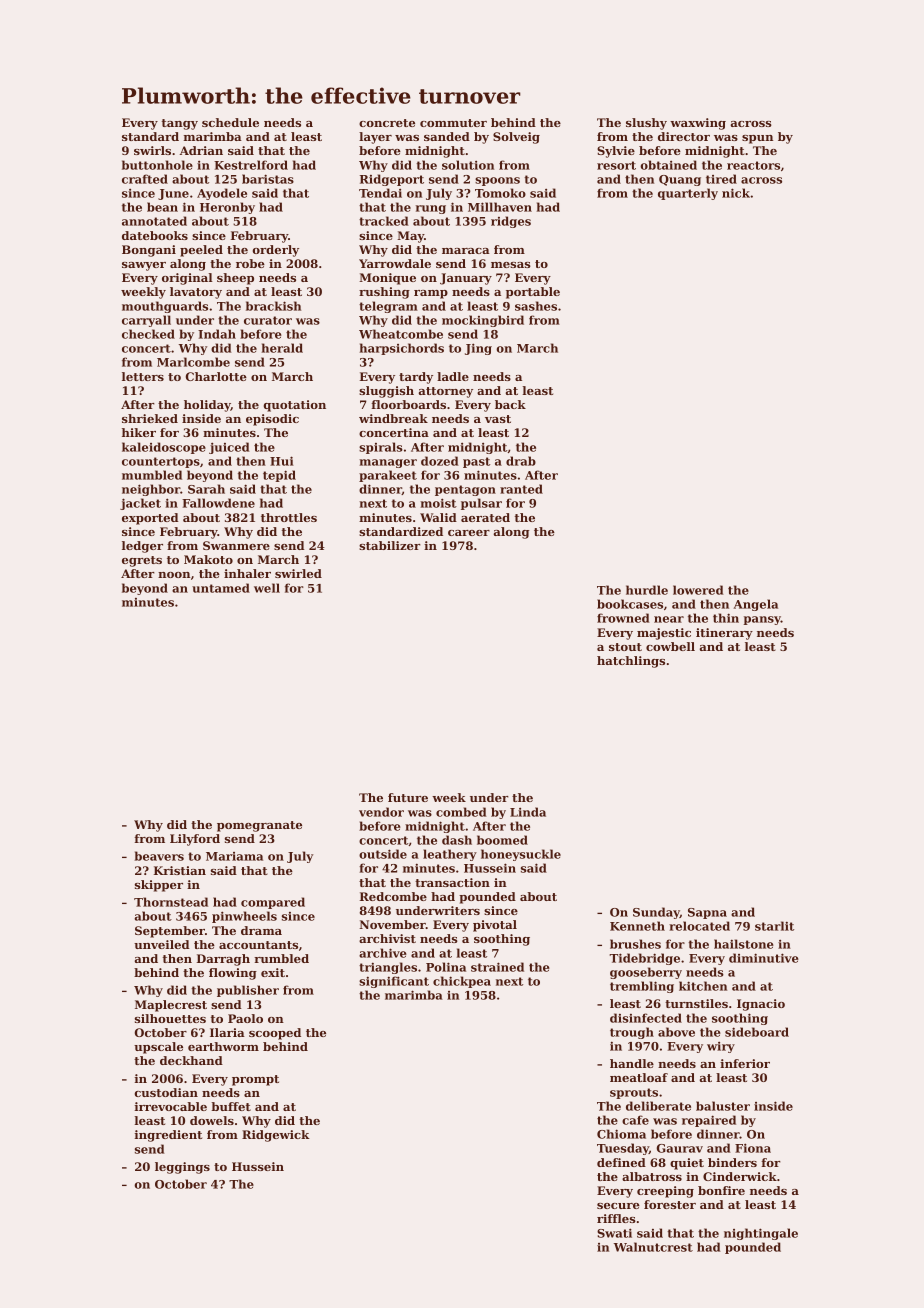 The width and height of the document is (924, 1308). I want to click on Linda, so click(528, 812).
